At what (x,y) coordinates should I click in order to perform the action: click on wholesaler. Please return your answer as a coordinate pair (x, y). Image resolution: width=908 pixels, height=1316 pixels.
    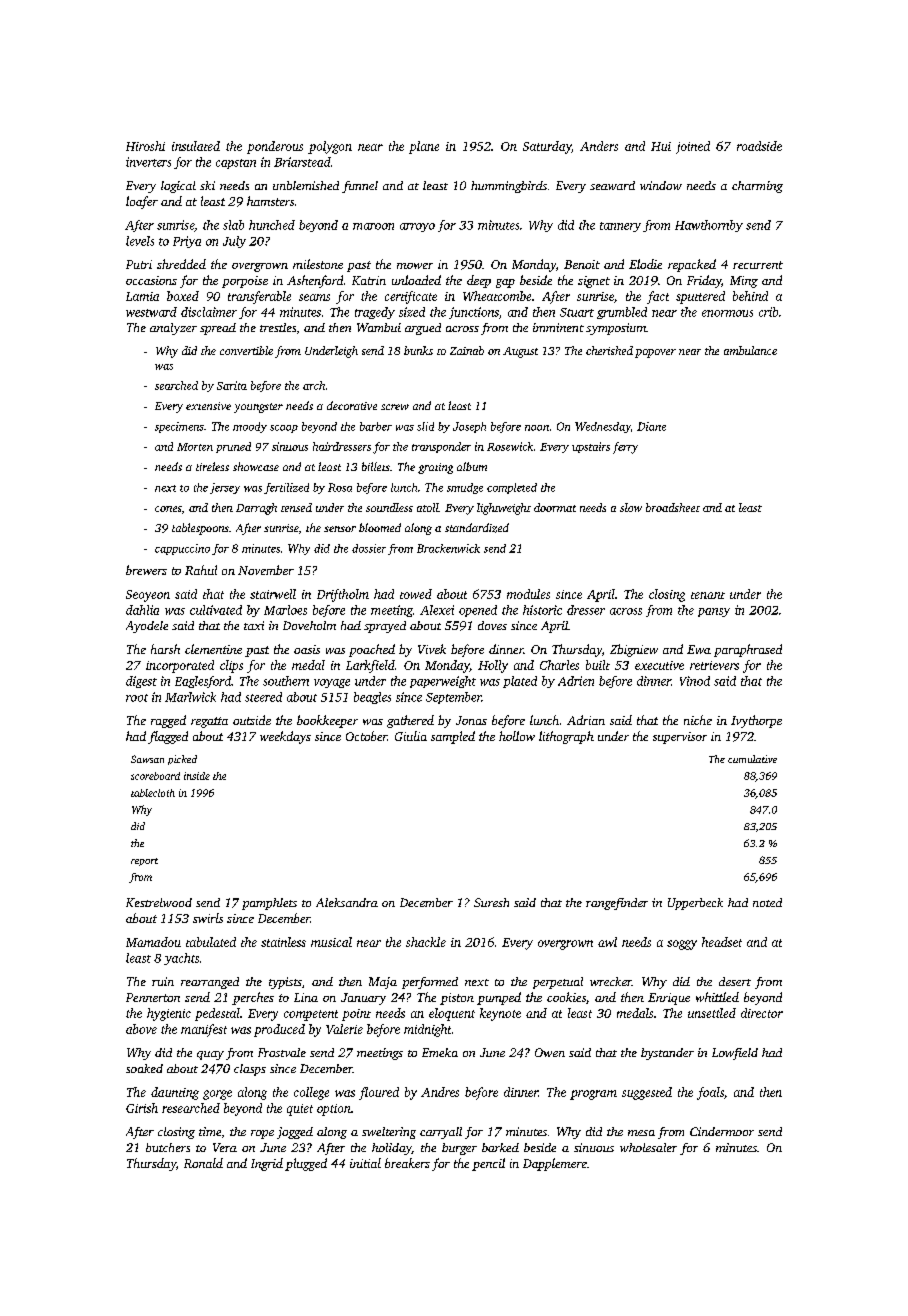
    Looking at the image, I should click on (648, 1147).
